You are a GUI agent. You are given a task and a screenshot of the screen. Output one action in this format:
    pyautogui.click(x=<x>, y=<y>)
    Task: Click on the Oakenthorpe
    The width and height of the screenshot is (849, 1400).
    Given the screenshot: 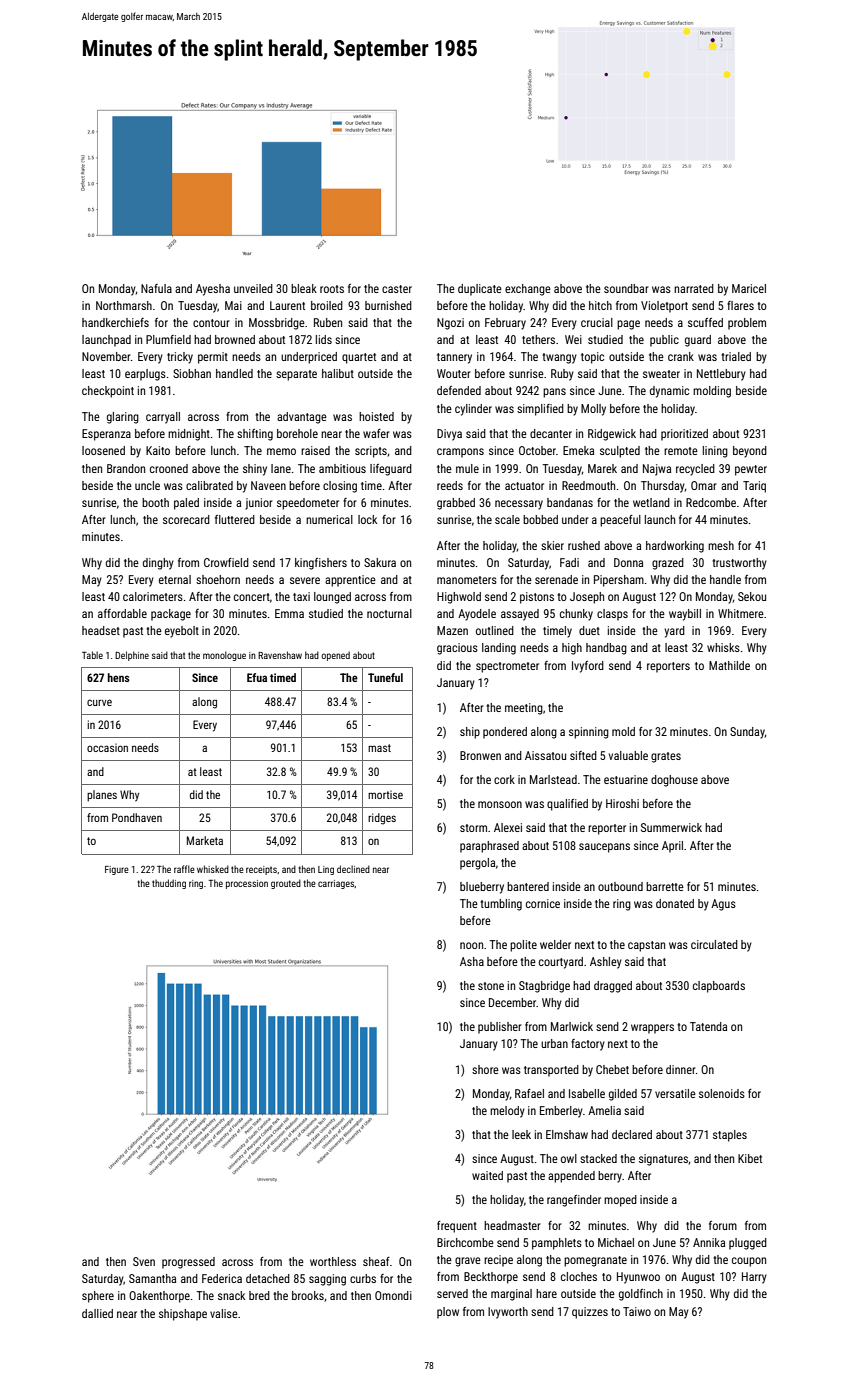 What is the action you would take?
    pyautogui.click(x=159, y=1297)
